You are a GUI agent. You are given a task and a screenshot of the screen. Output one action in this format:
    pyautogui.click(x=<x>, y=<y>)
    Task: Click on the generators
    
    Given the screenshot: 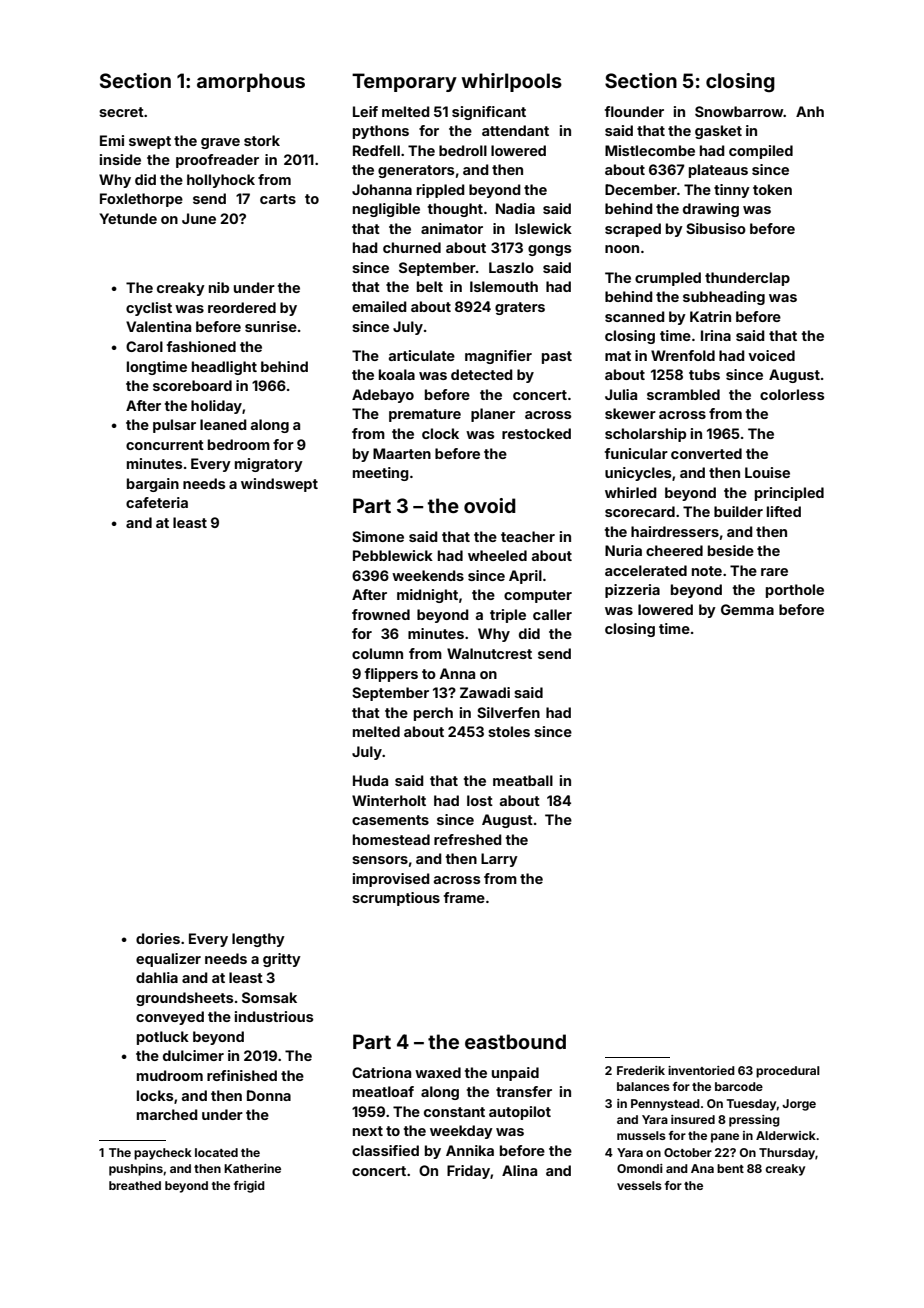 What is the action you would take?
    pyautogui.click(x=416, y=171)
